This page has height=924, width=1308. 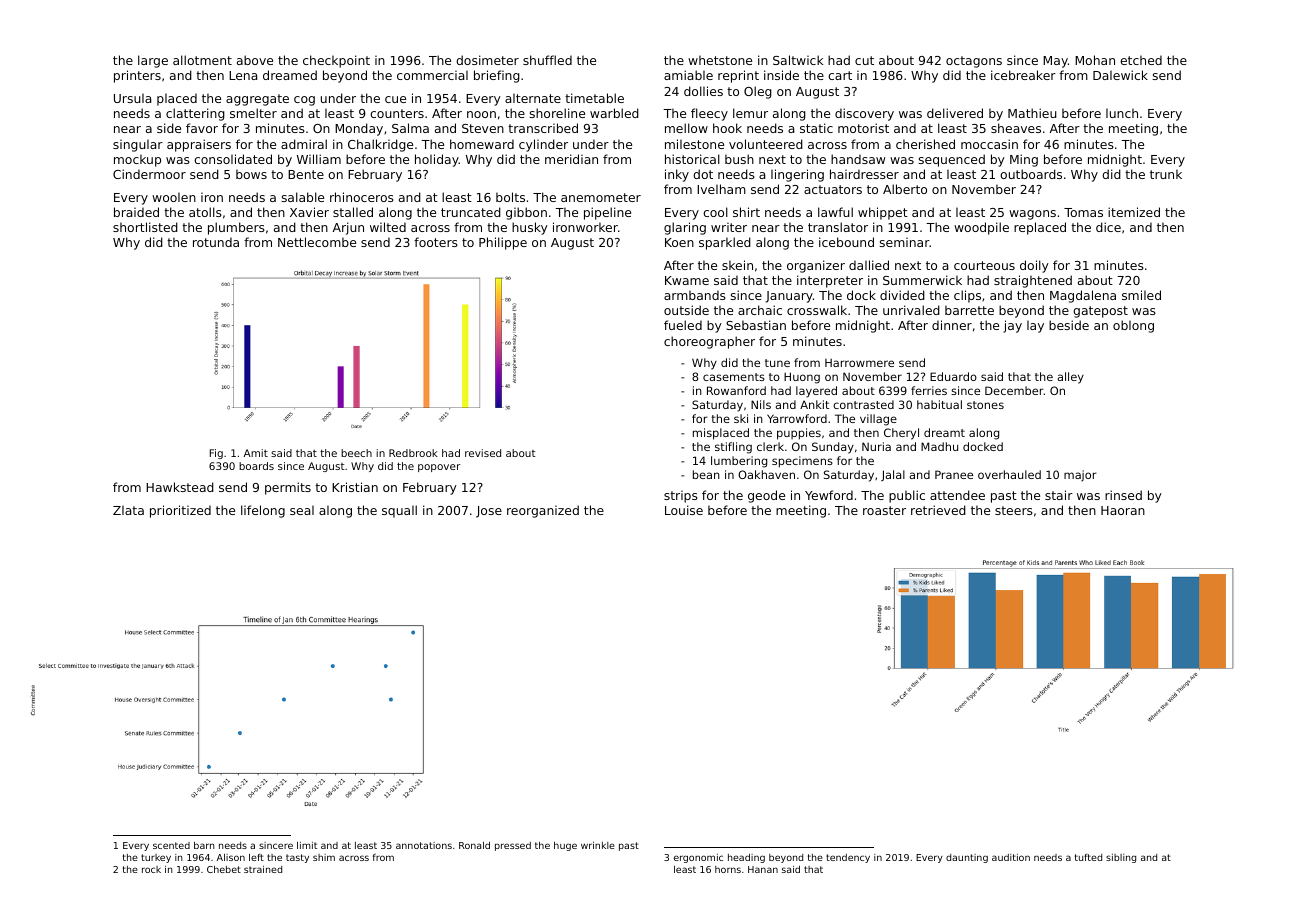 I want to click on annotations, so click(x=424, y=845).
